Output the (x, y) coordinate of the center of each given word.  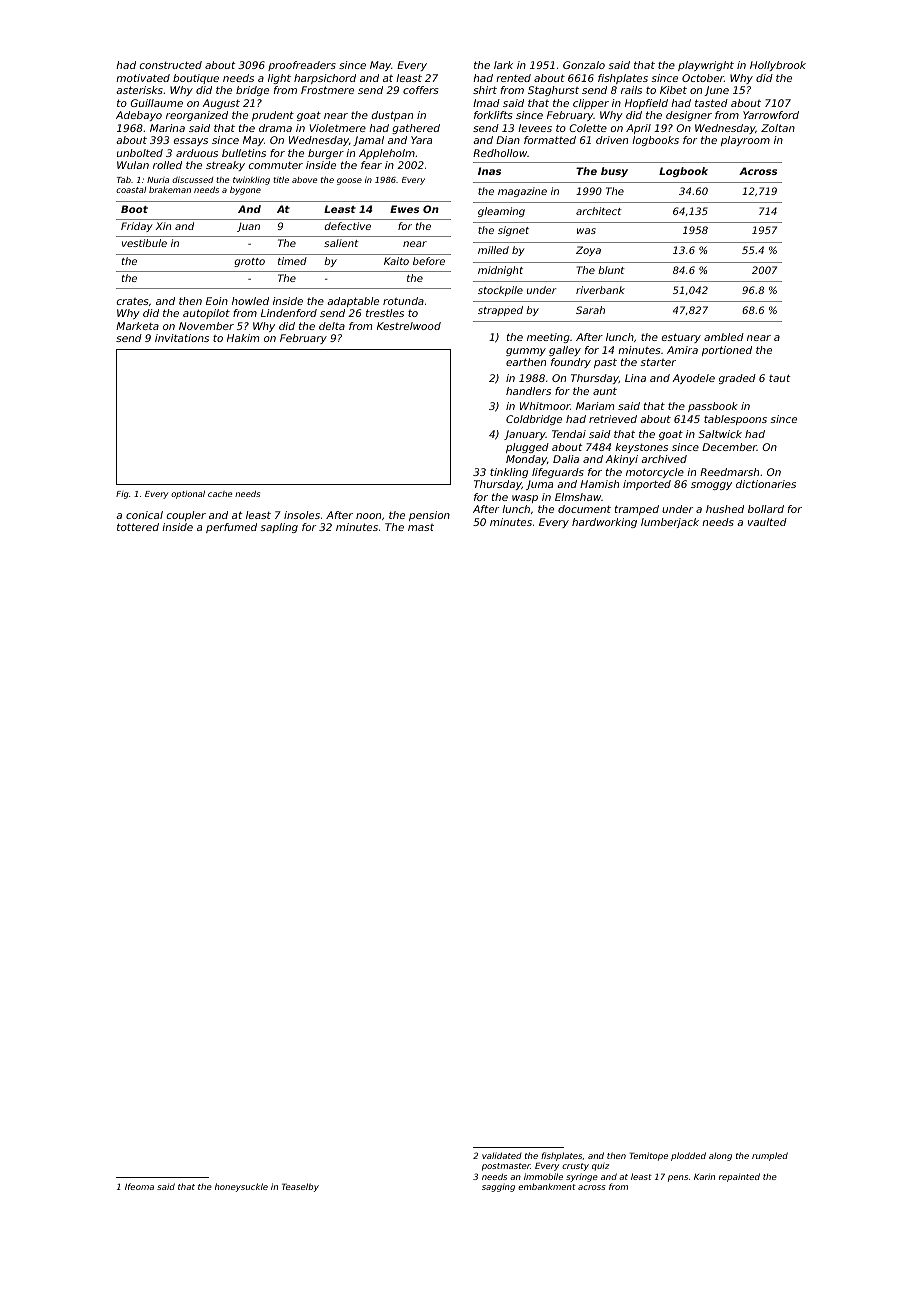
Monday (526, 460)
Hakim (243, 338)
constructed (171, 65)
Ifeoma (139, 1186)
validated (502, 1155)
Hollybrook (778, 66)
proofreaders (302, 66)
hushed (725, 509)
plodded (688, 1156)
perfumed (231, 528)
